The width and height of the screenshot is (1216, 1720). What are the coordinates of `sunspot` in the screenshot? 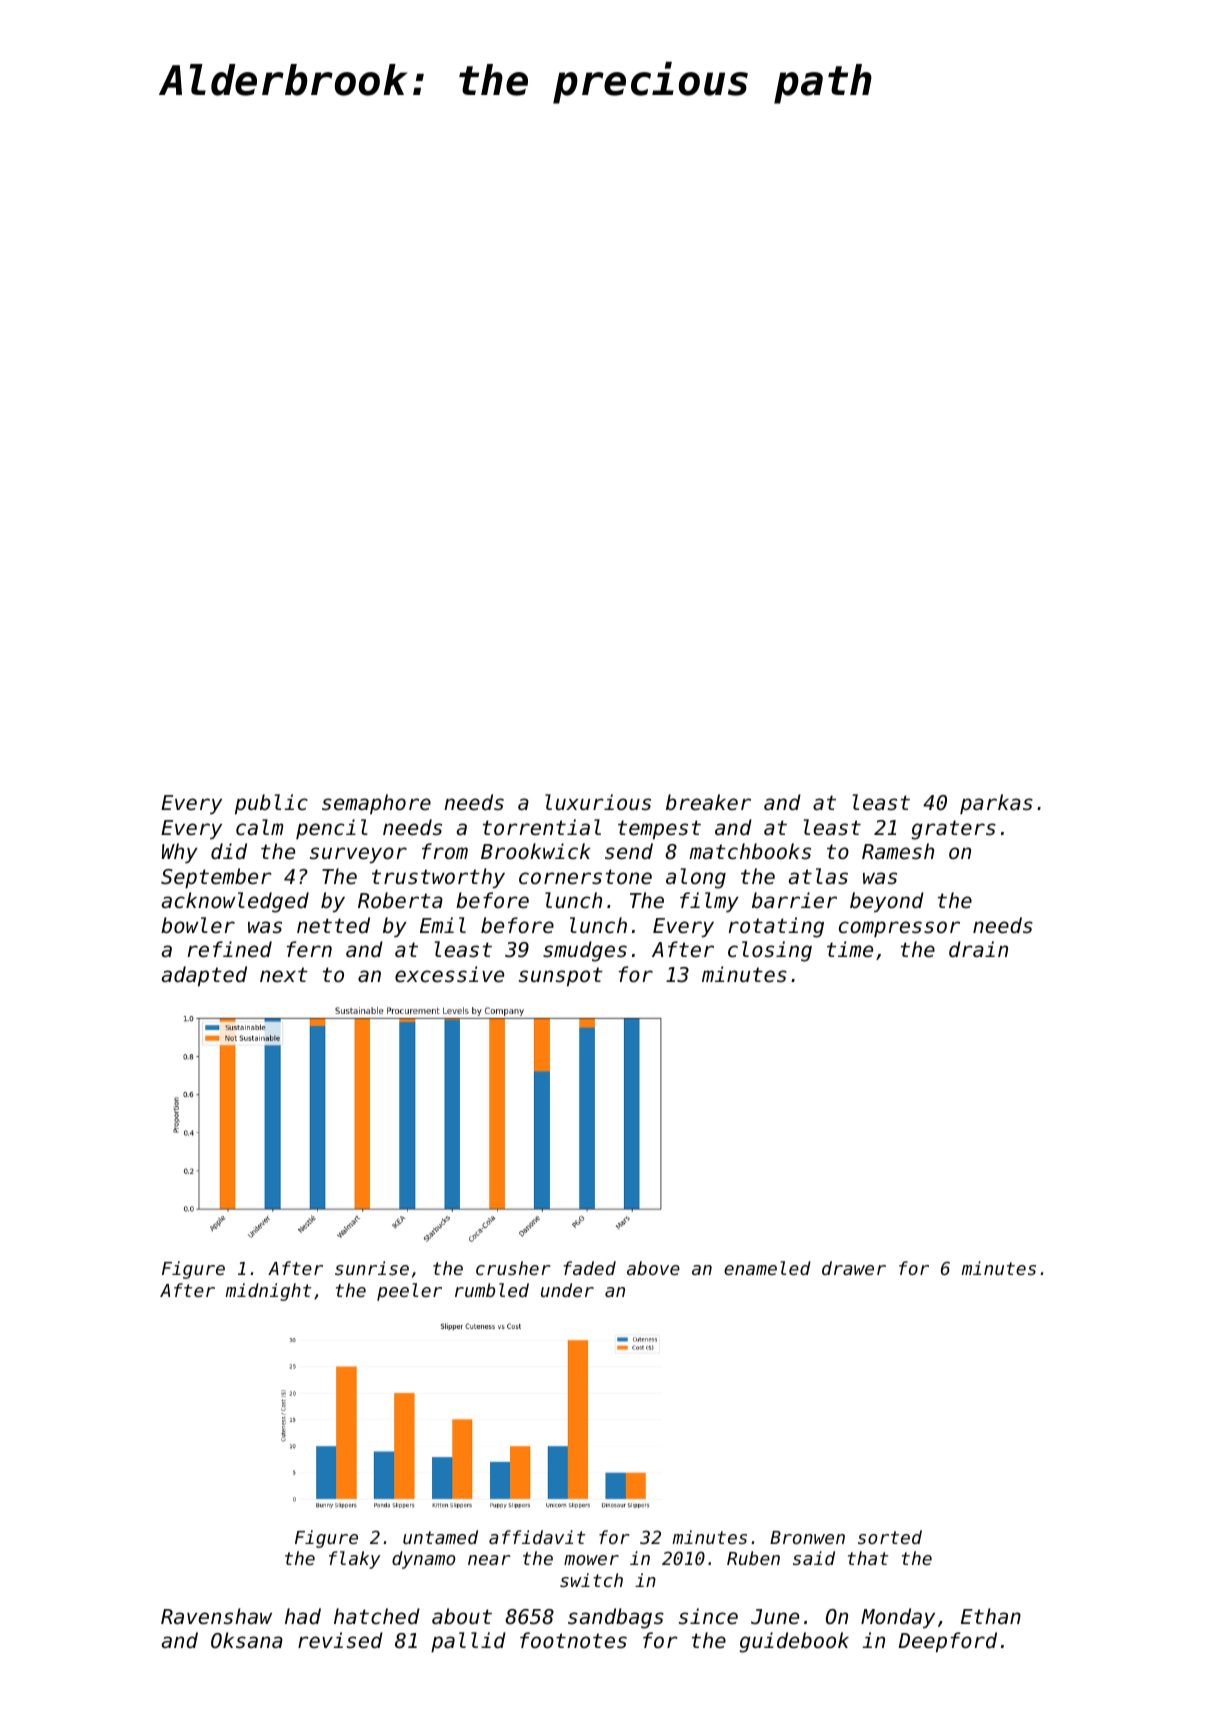 It's located at (561, 977).
